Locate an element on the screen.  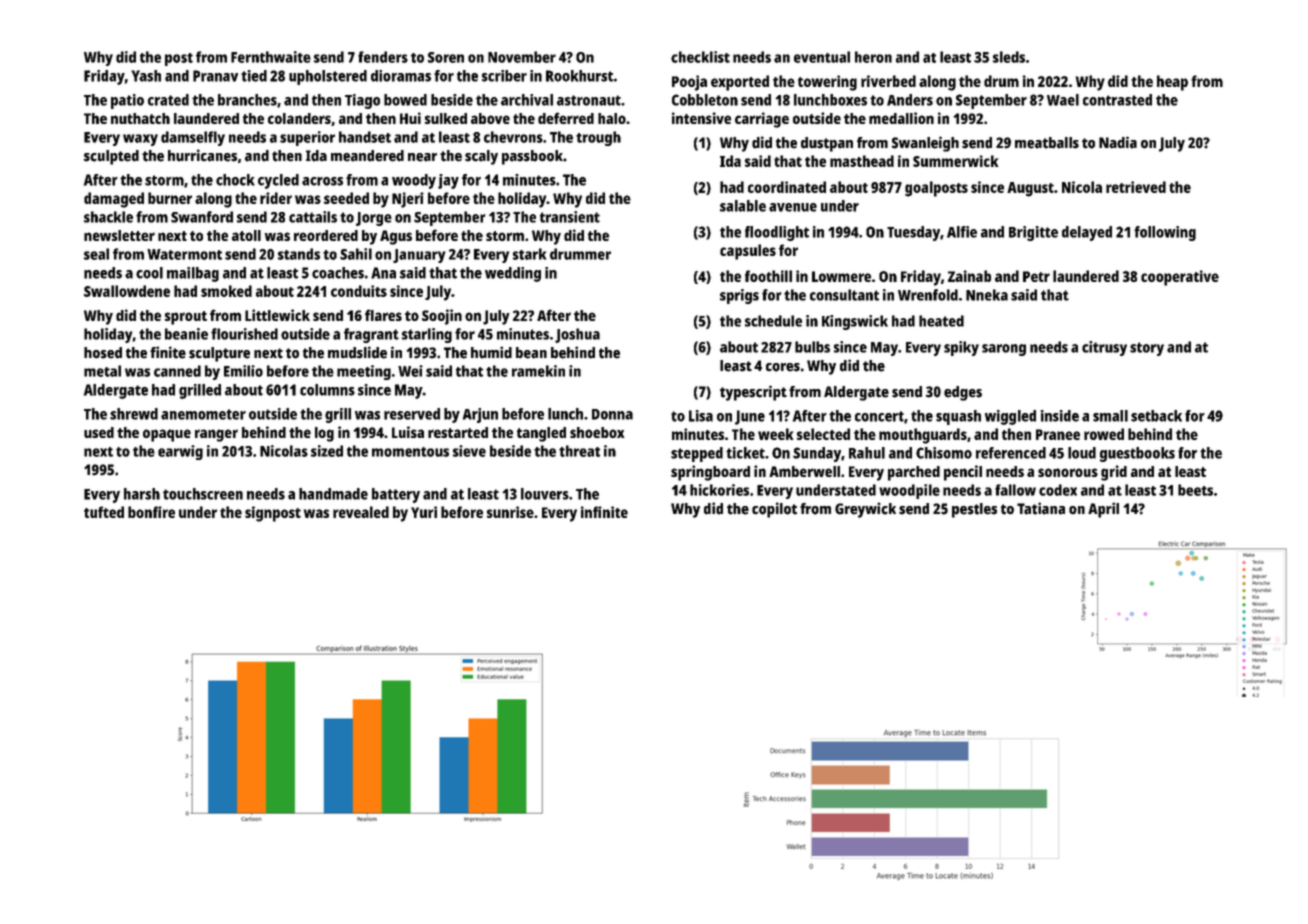
Soren is located at coordinates (446, 57).
